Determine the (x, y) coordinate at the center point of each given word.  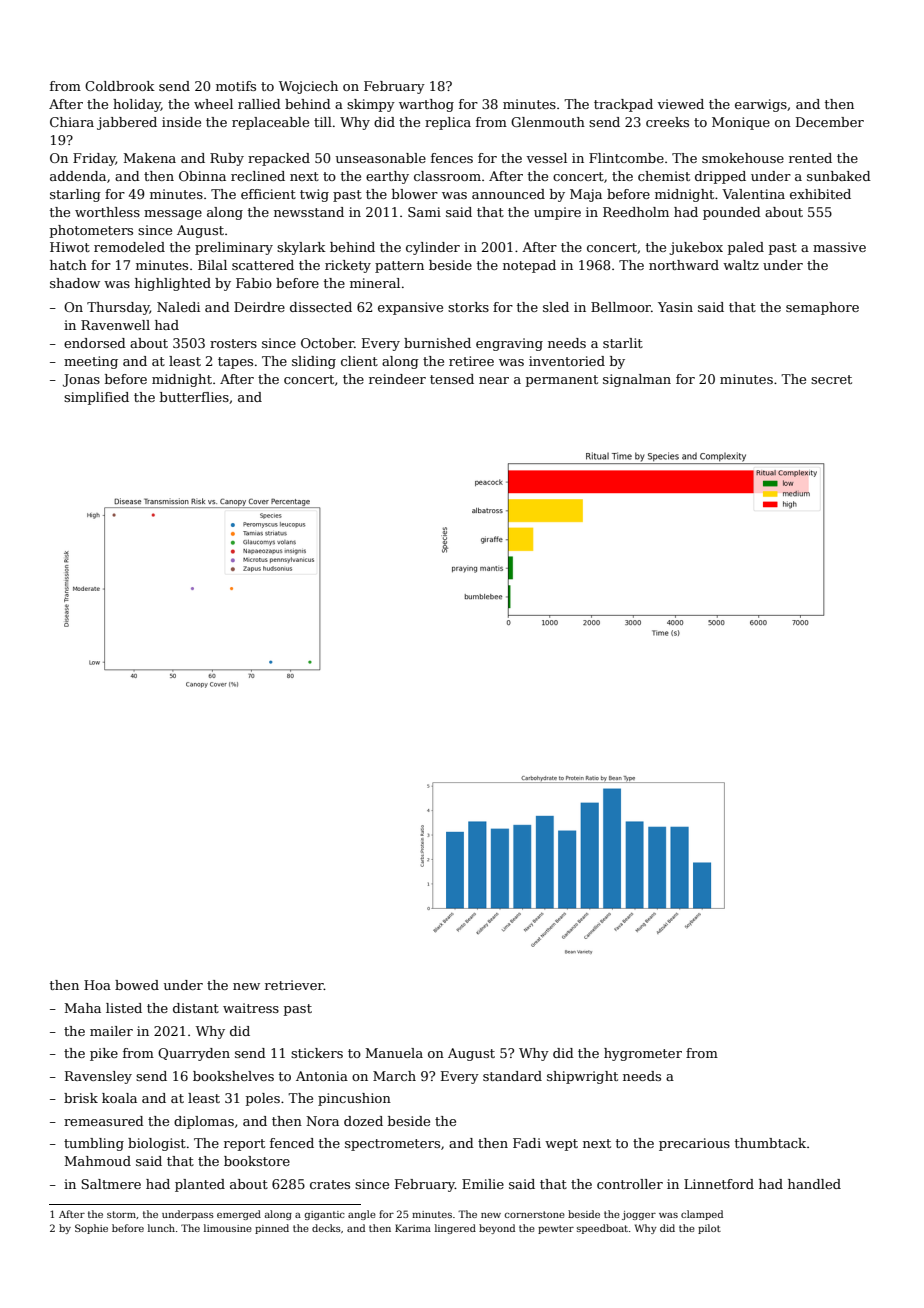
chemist (664, 176)
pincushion (354, 1099)
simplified (96, 398)
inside (181, 122)
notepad (529, 266)
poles (263, 1099)
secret (831, 379)
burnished (437, 343)
